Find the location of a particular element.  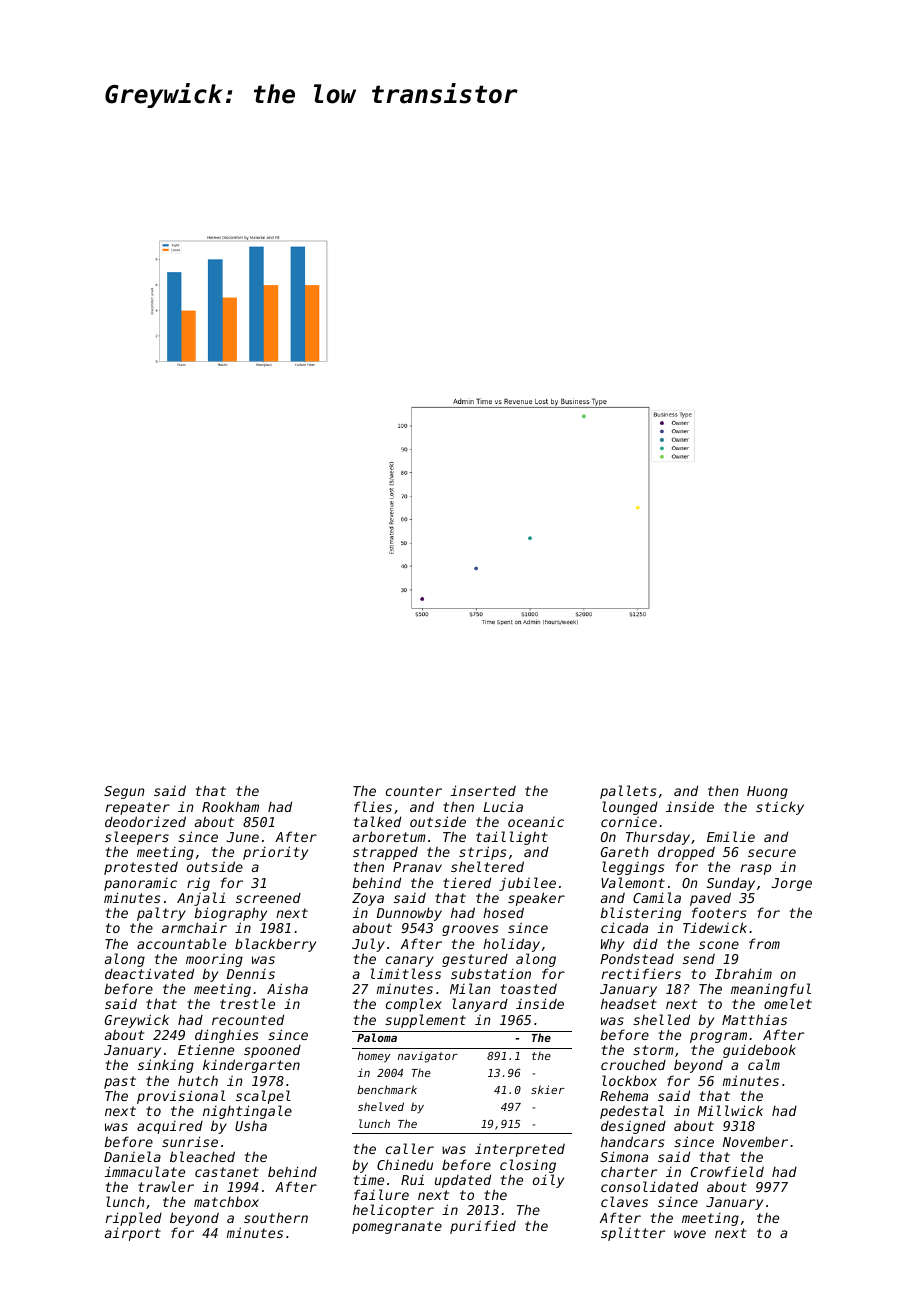

meaningful is located at coordinates (771, 991).
